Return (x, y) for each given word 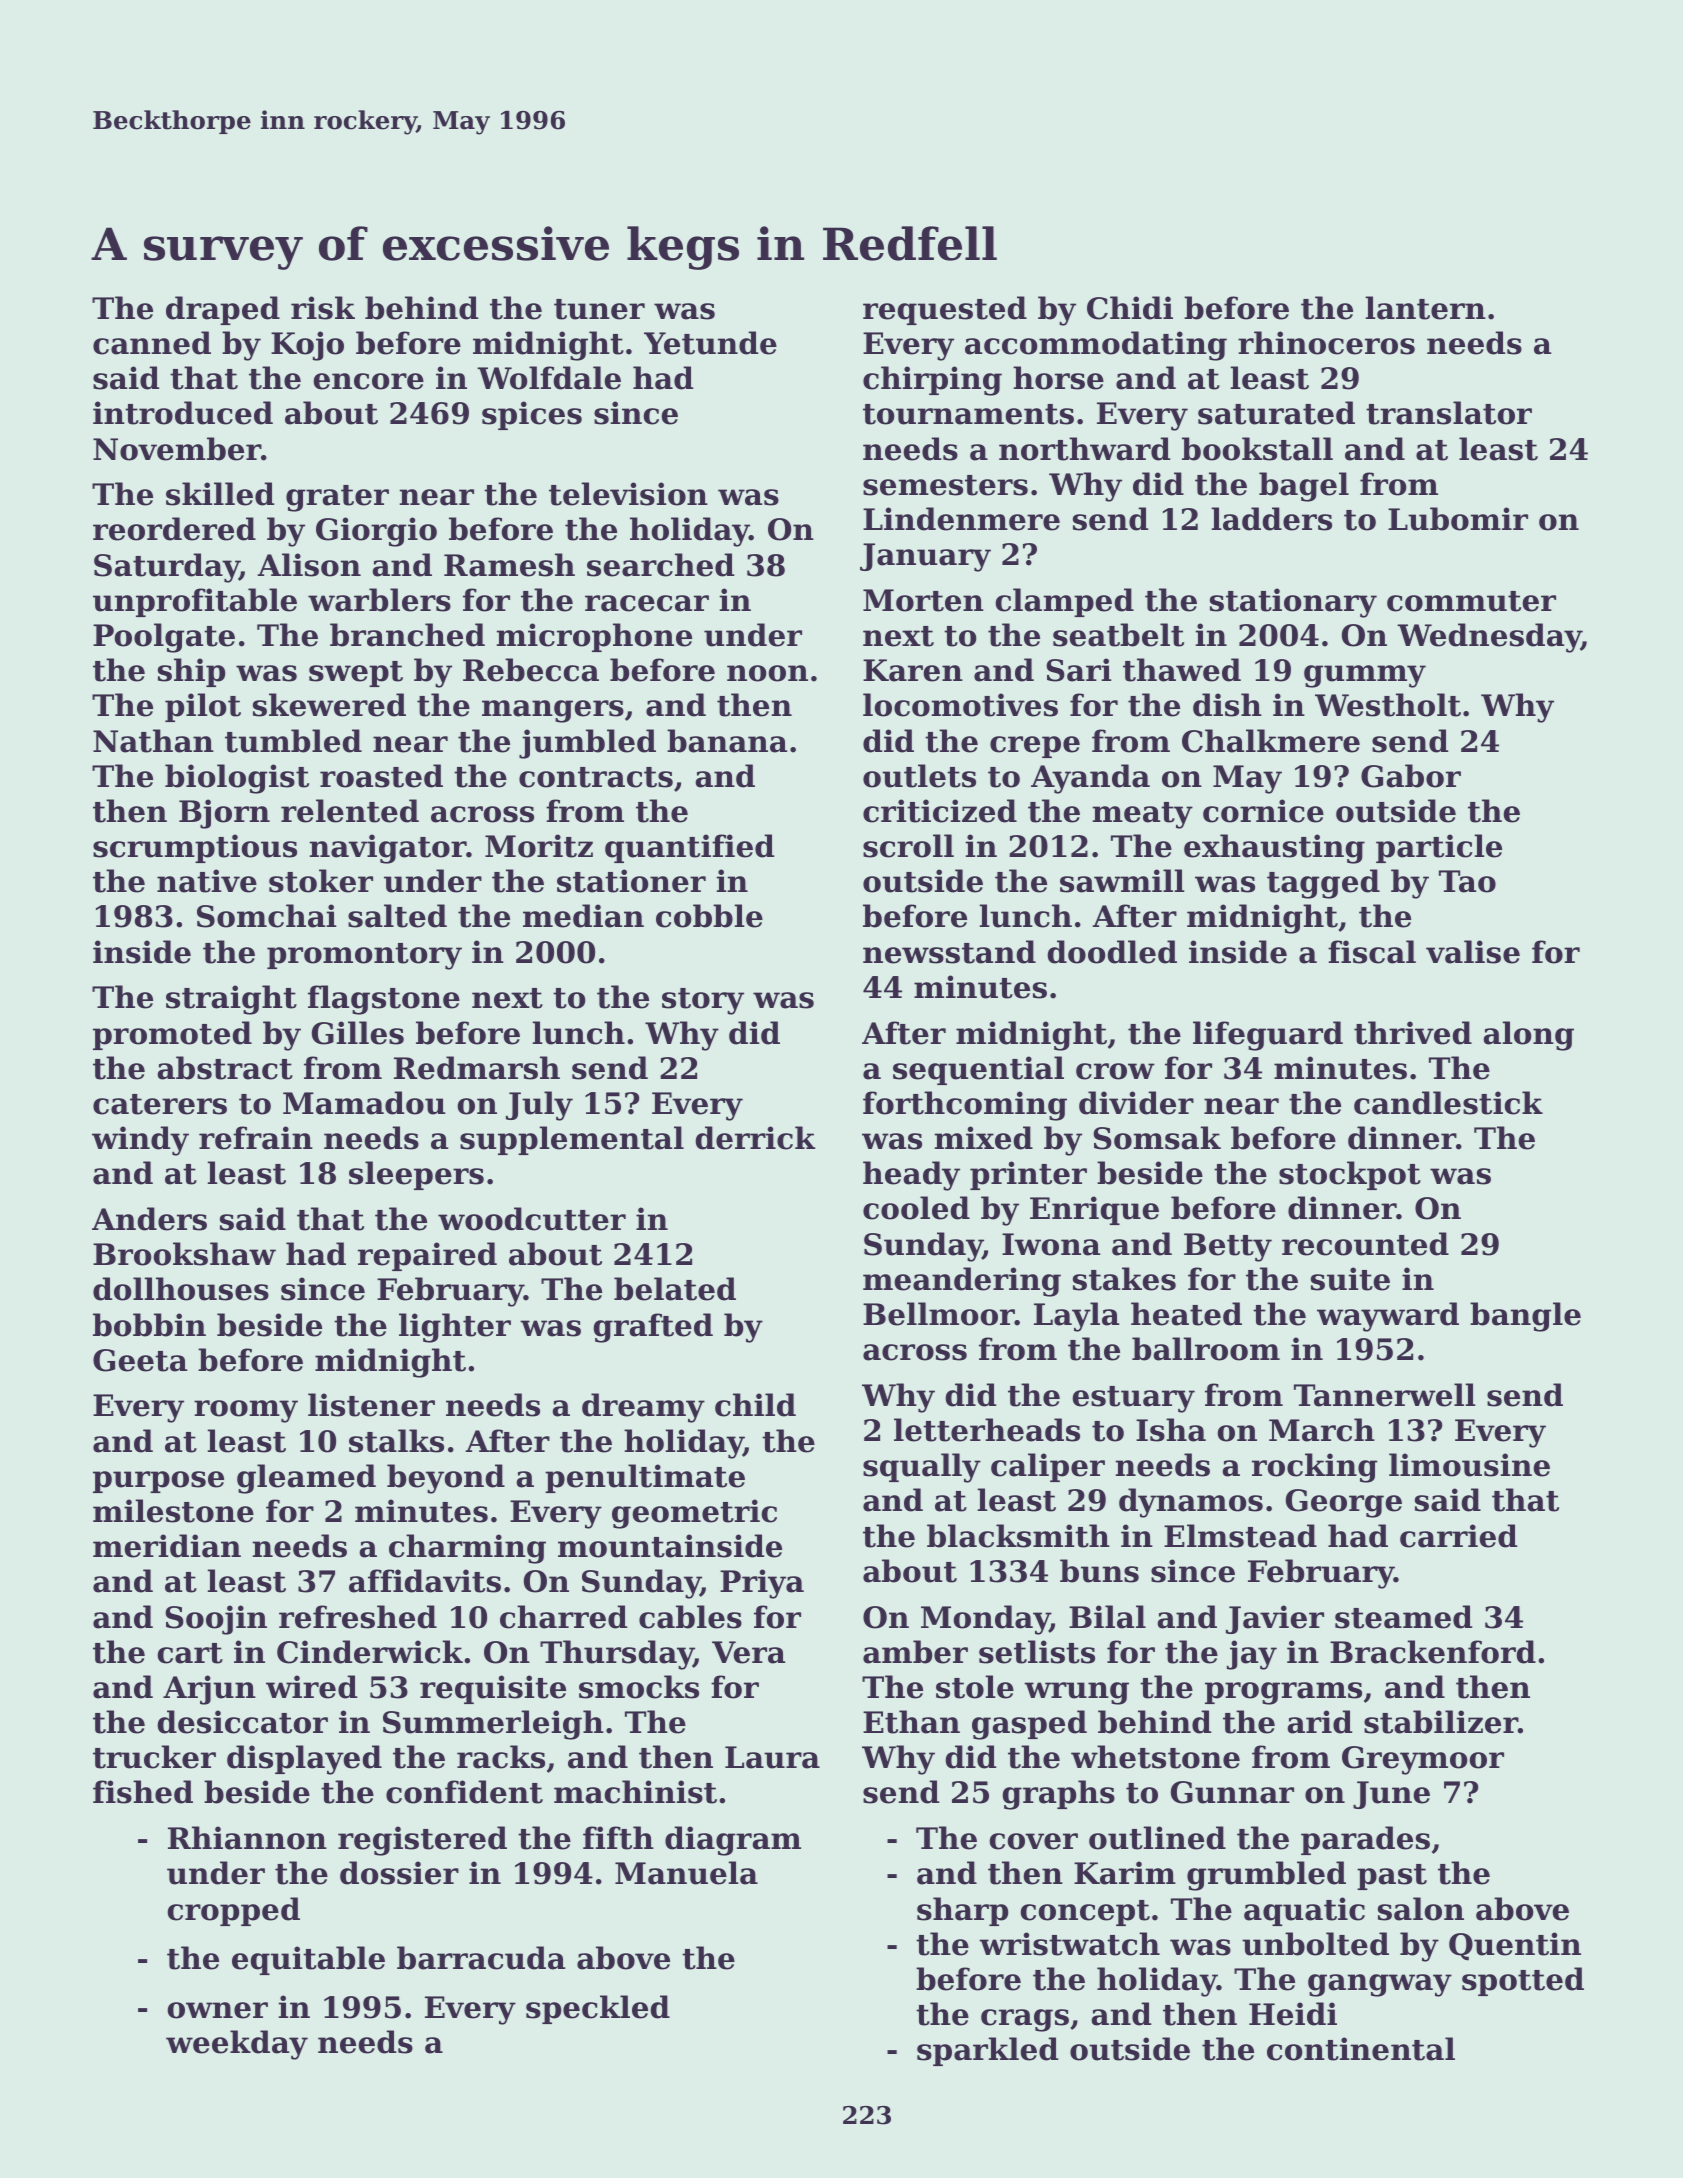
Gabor (1411, 776)
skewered (329, 705)
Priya (762, 1584)
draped (223, 310)
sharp (962, 1911)
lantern (1426, 308)
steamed (1403, 1617)
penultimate (645, 1478)
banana (727, 741)
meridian (167, 1546)
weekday (237, 2045)
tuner (599, 309)
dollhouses (181, 1289)
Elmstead (1240, 1536)
